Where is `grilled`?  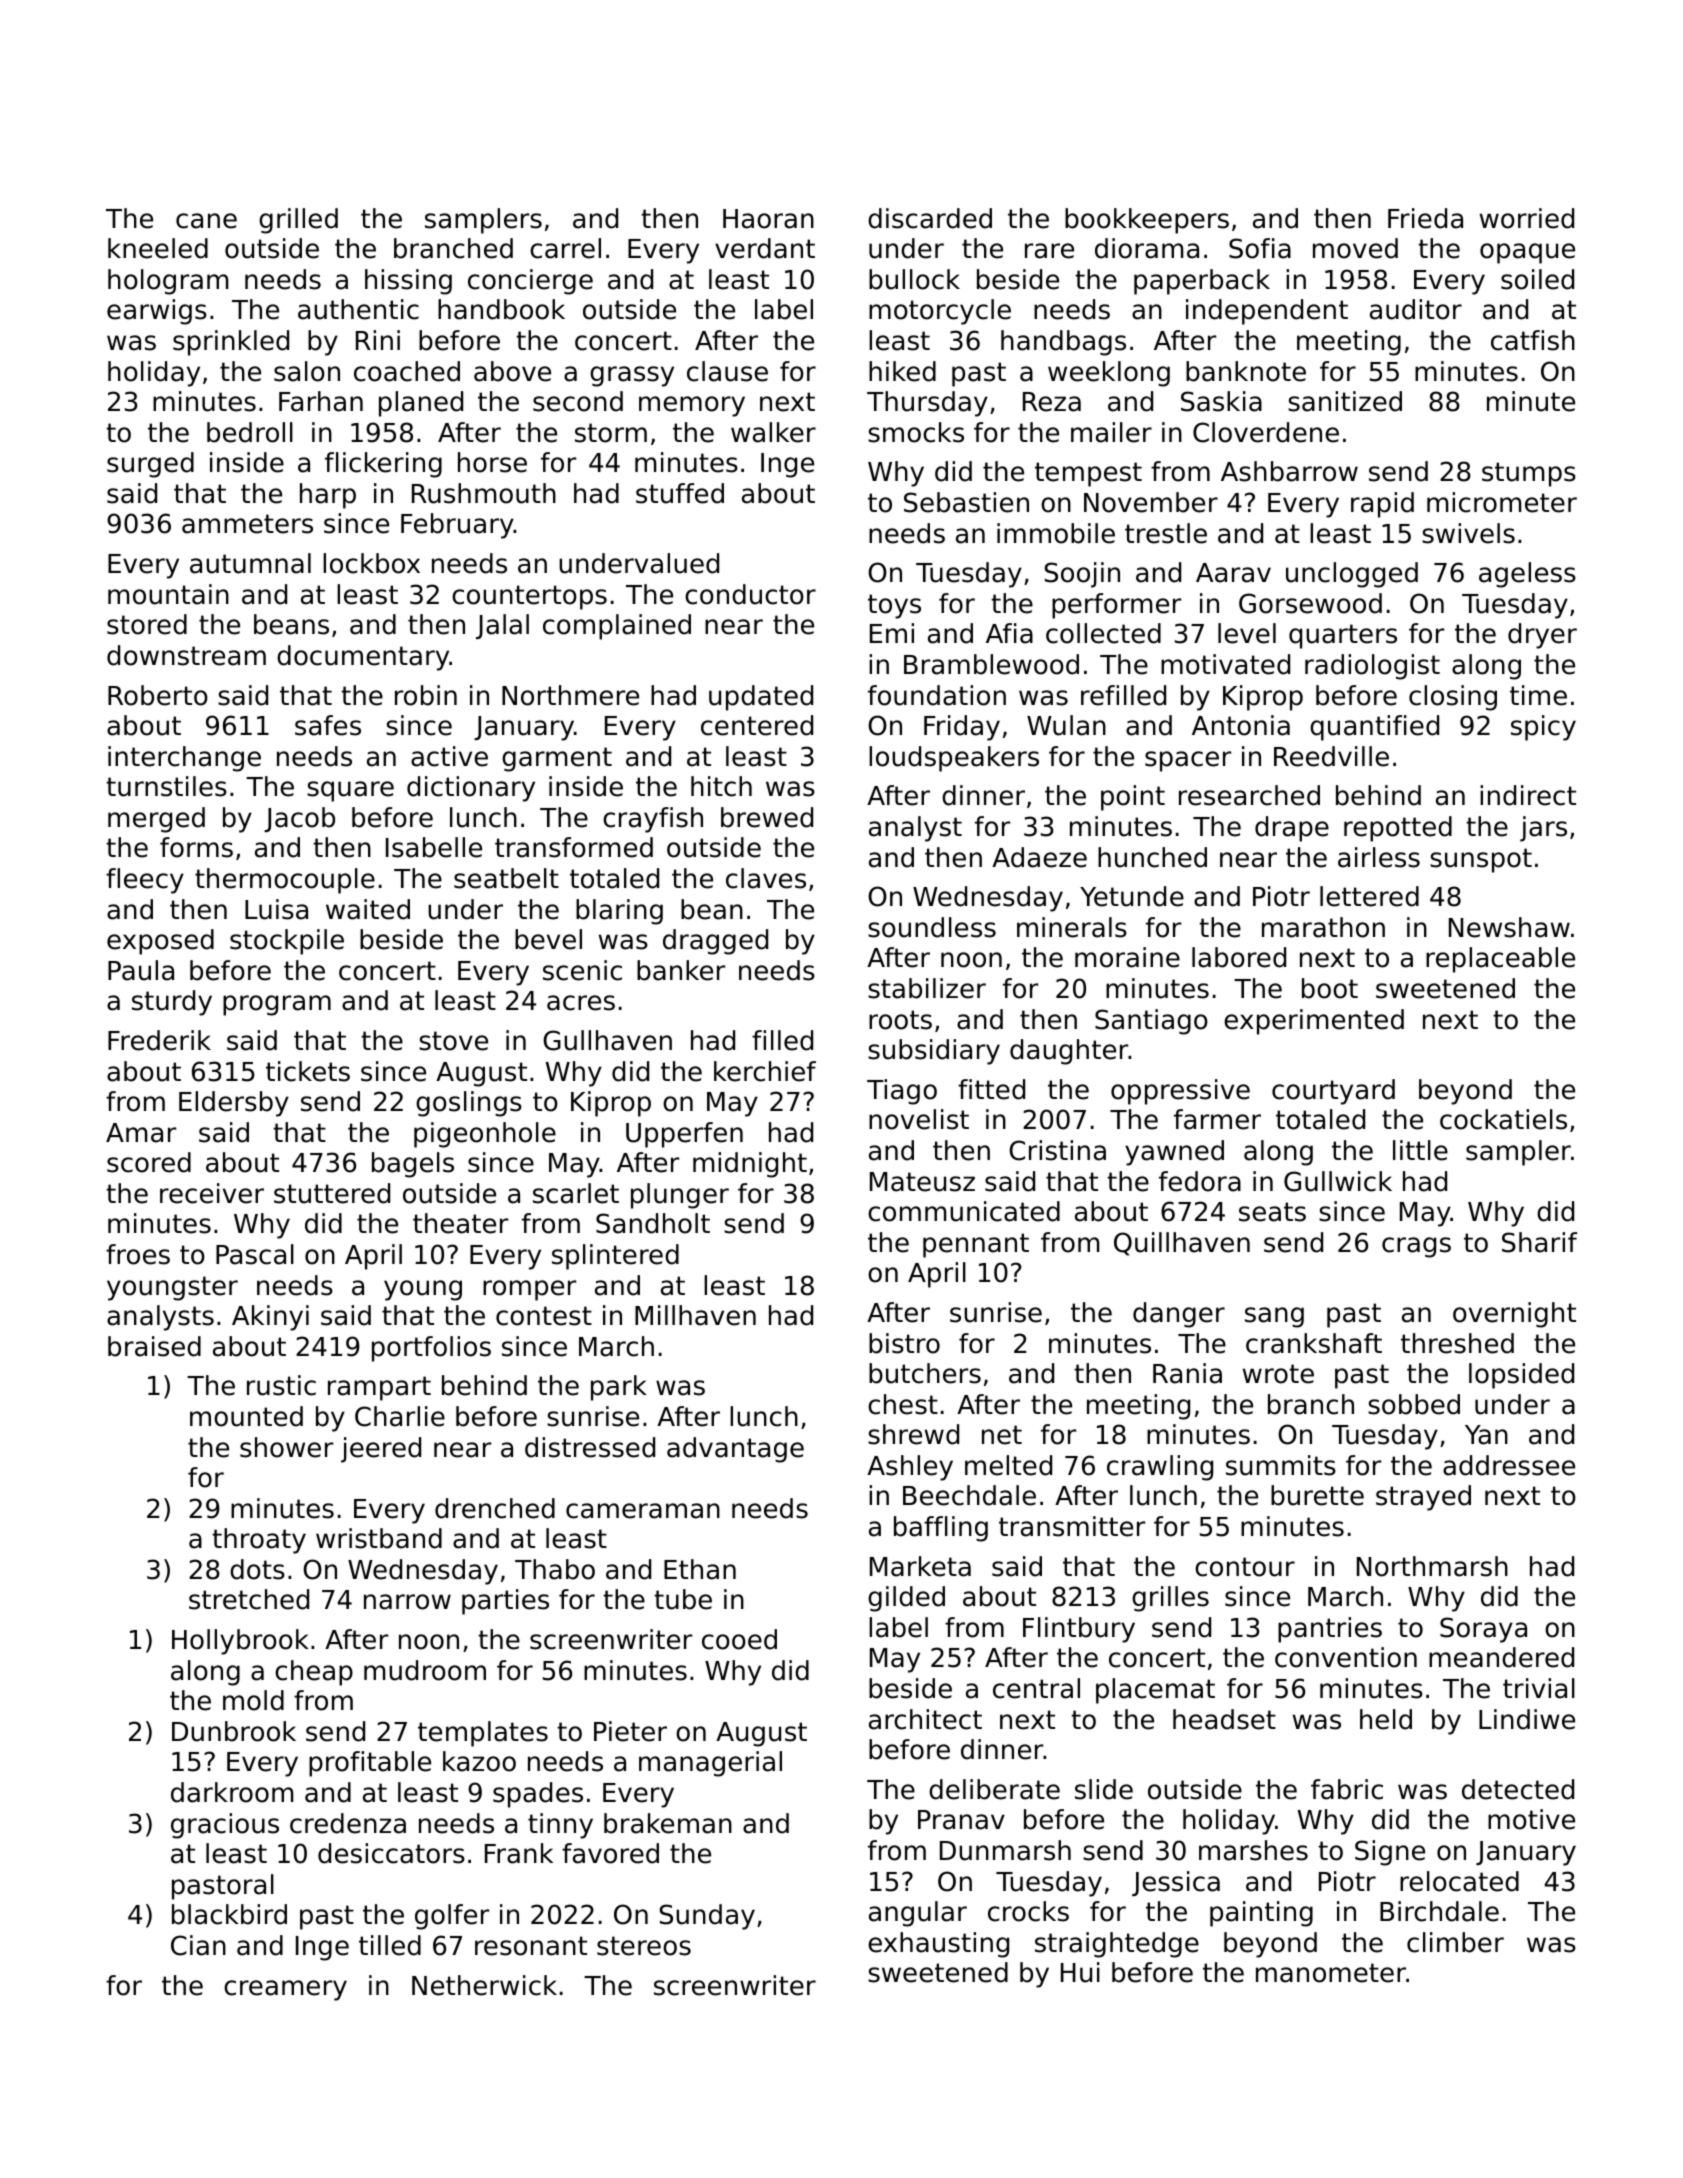
grilled is located at coordinates (298, 221).
